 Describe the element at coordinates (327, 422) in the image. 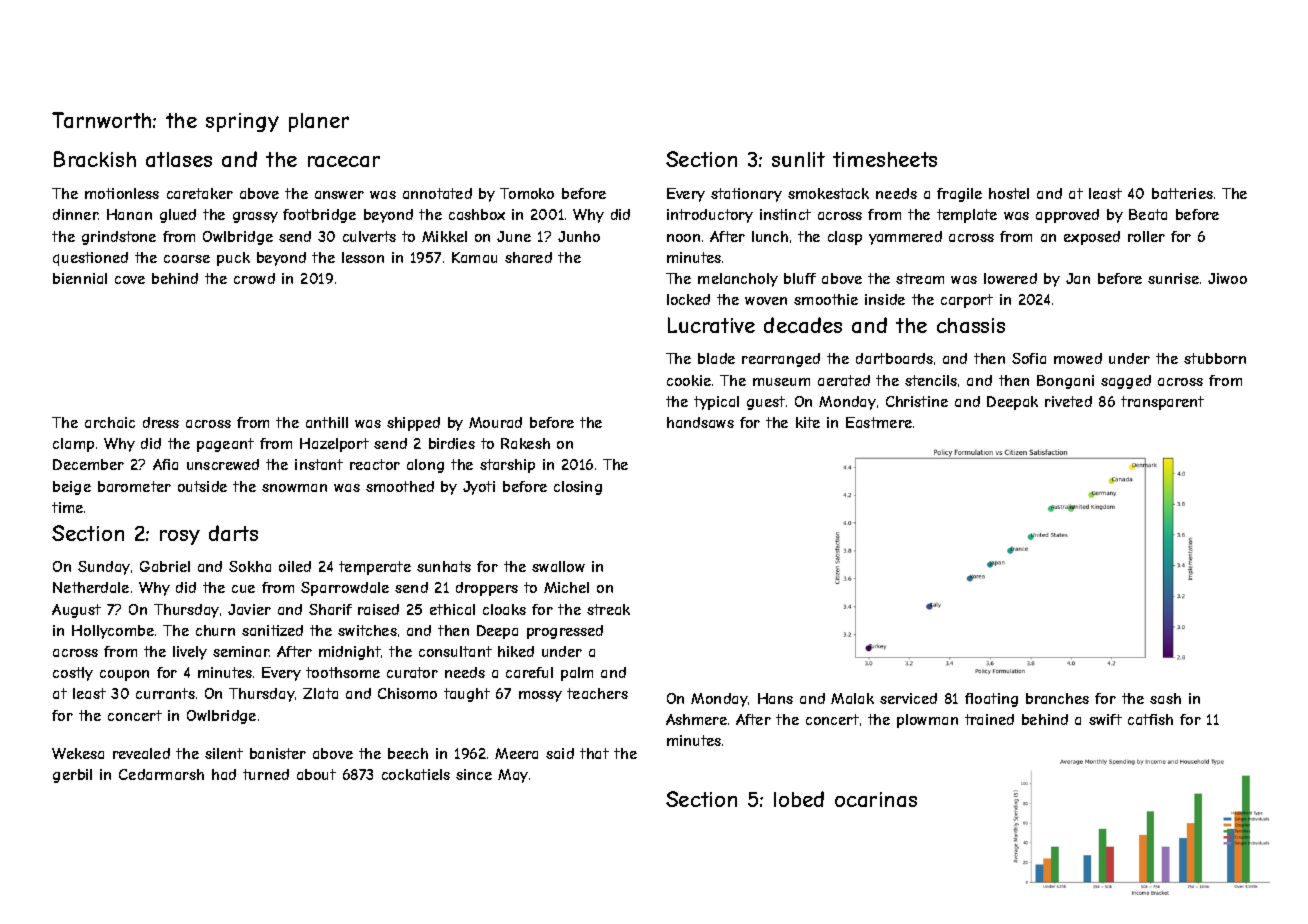

I see `anthill` at that location.
